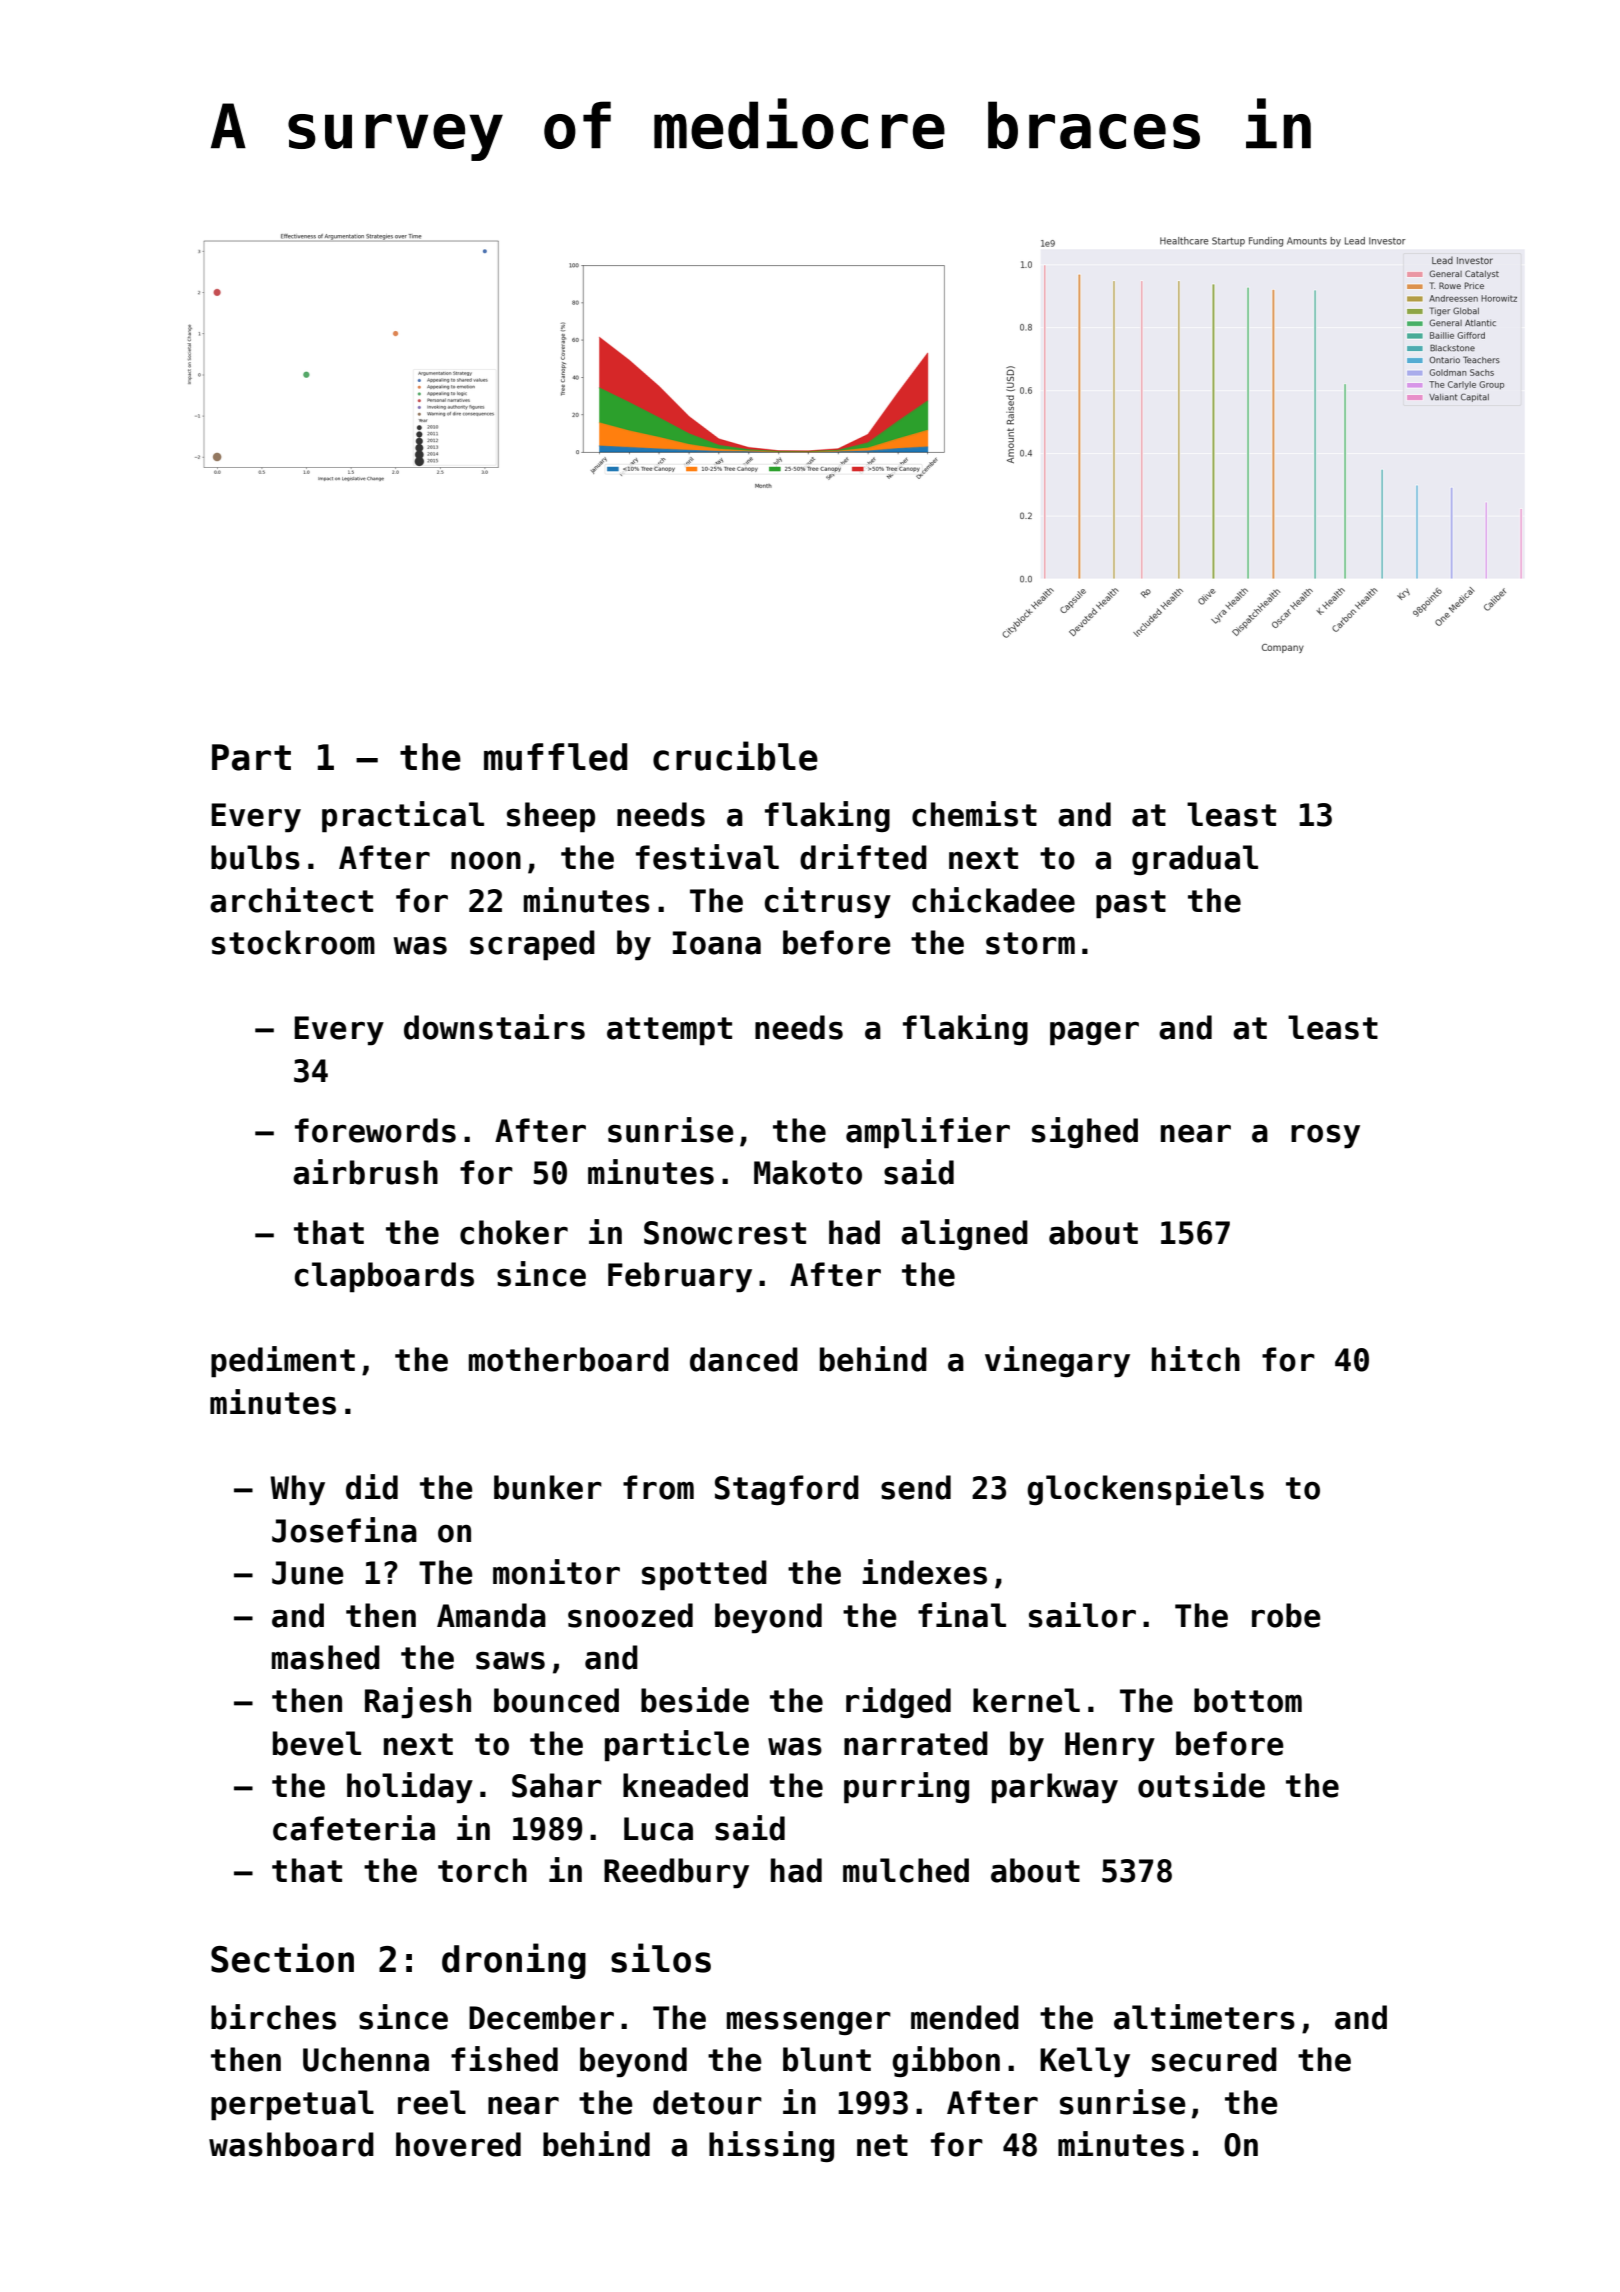 Image resolution: width=1620 pixels, height=2292 pixels. Describe the element at coordinates (707, 857) in the screenshot. I see `festival` at that location.
